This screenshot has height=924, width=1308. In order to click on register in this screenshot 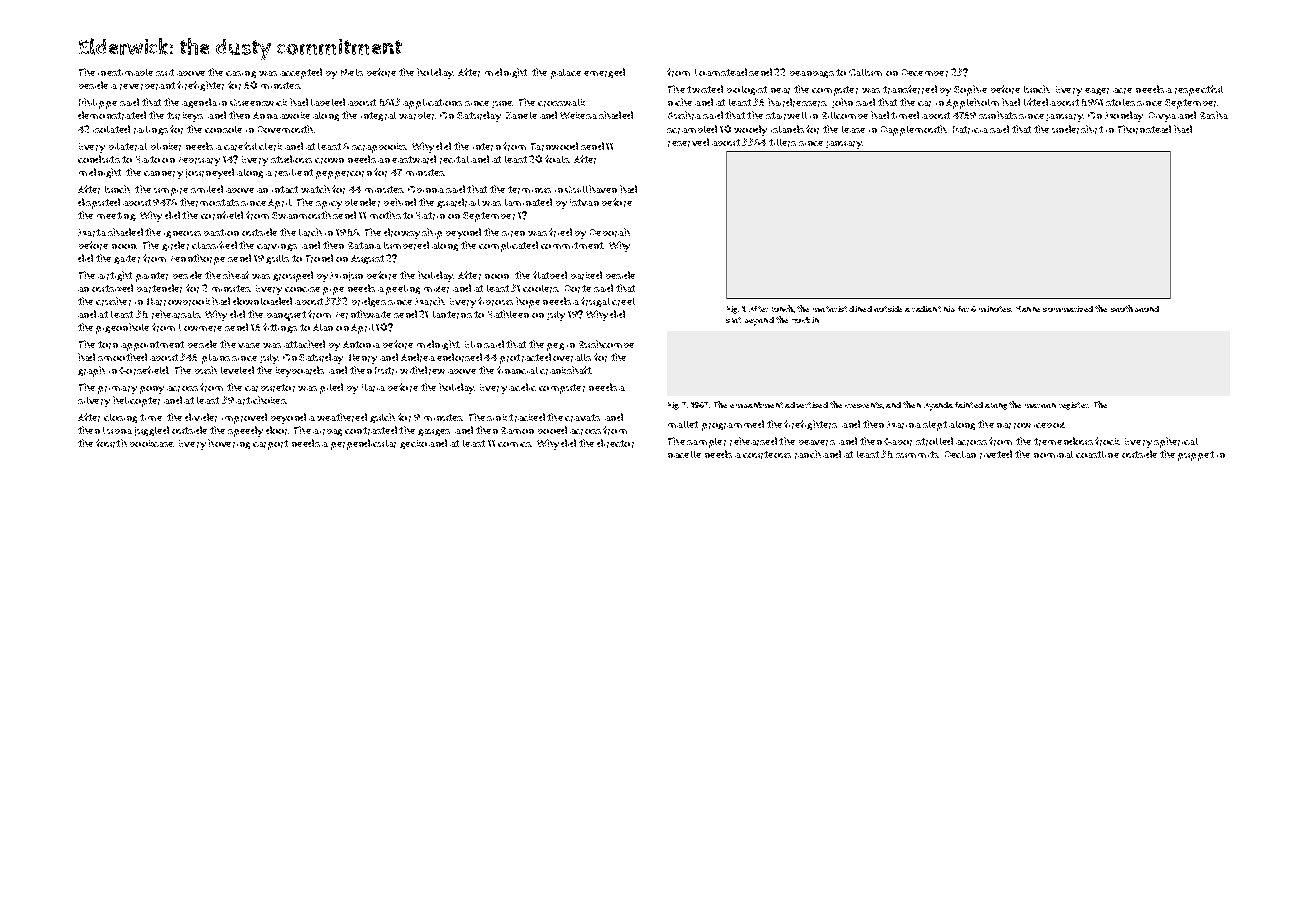, I will do `click(1074, 406)`.
